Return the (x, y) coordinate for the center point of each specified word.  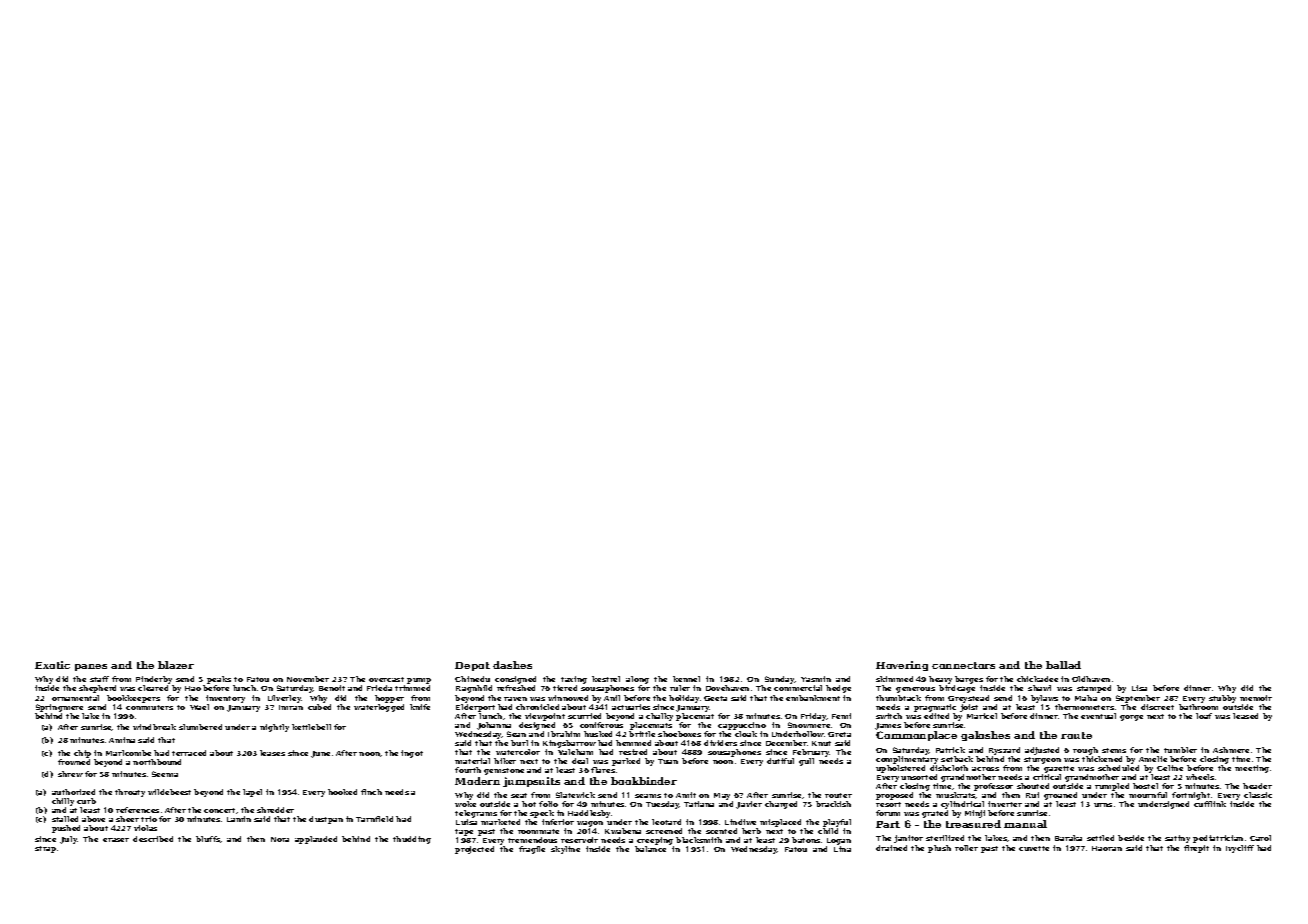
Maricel (982, 716)
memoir (1256, 698)
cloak (746, 734)
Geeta (715, 698)
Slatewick (575, 795)
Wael (199, 707)
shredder (275, 810)
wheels (1200, 777)
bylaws (1044, 699)
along (637, 680)
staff (99, 679)
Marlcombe (128, 753)
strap (45, 849)
